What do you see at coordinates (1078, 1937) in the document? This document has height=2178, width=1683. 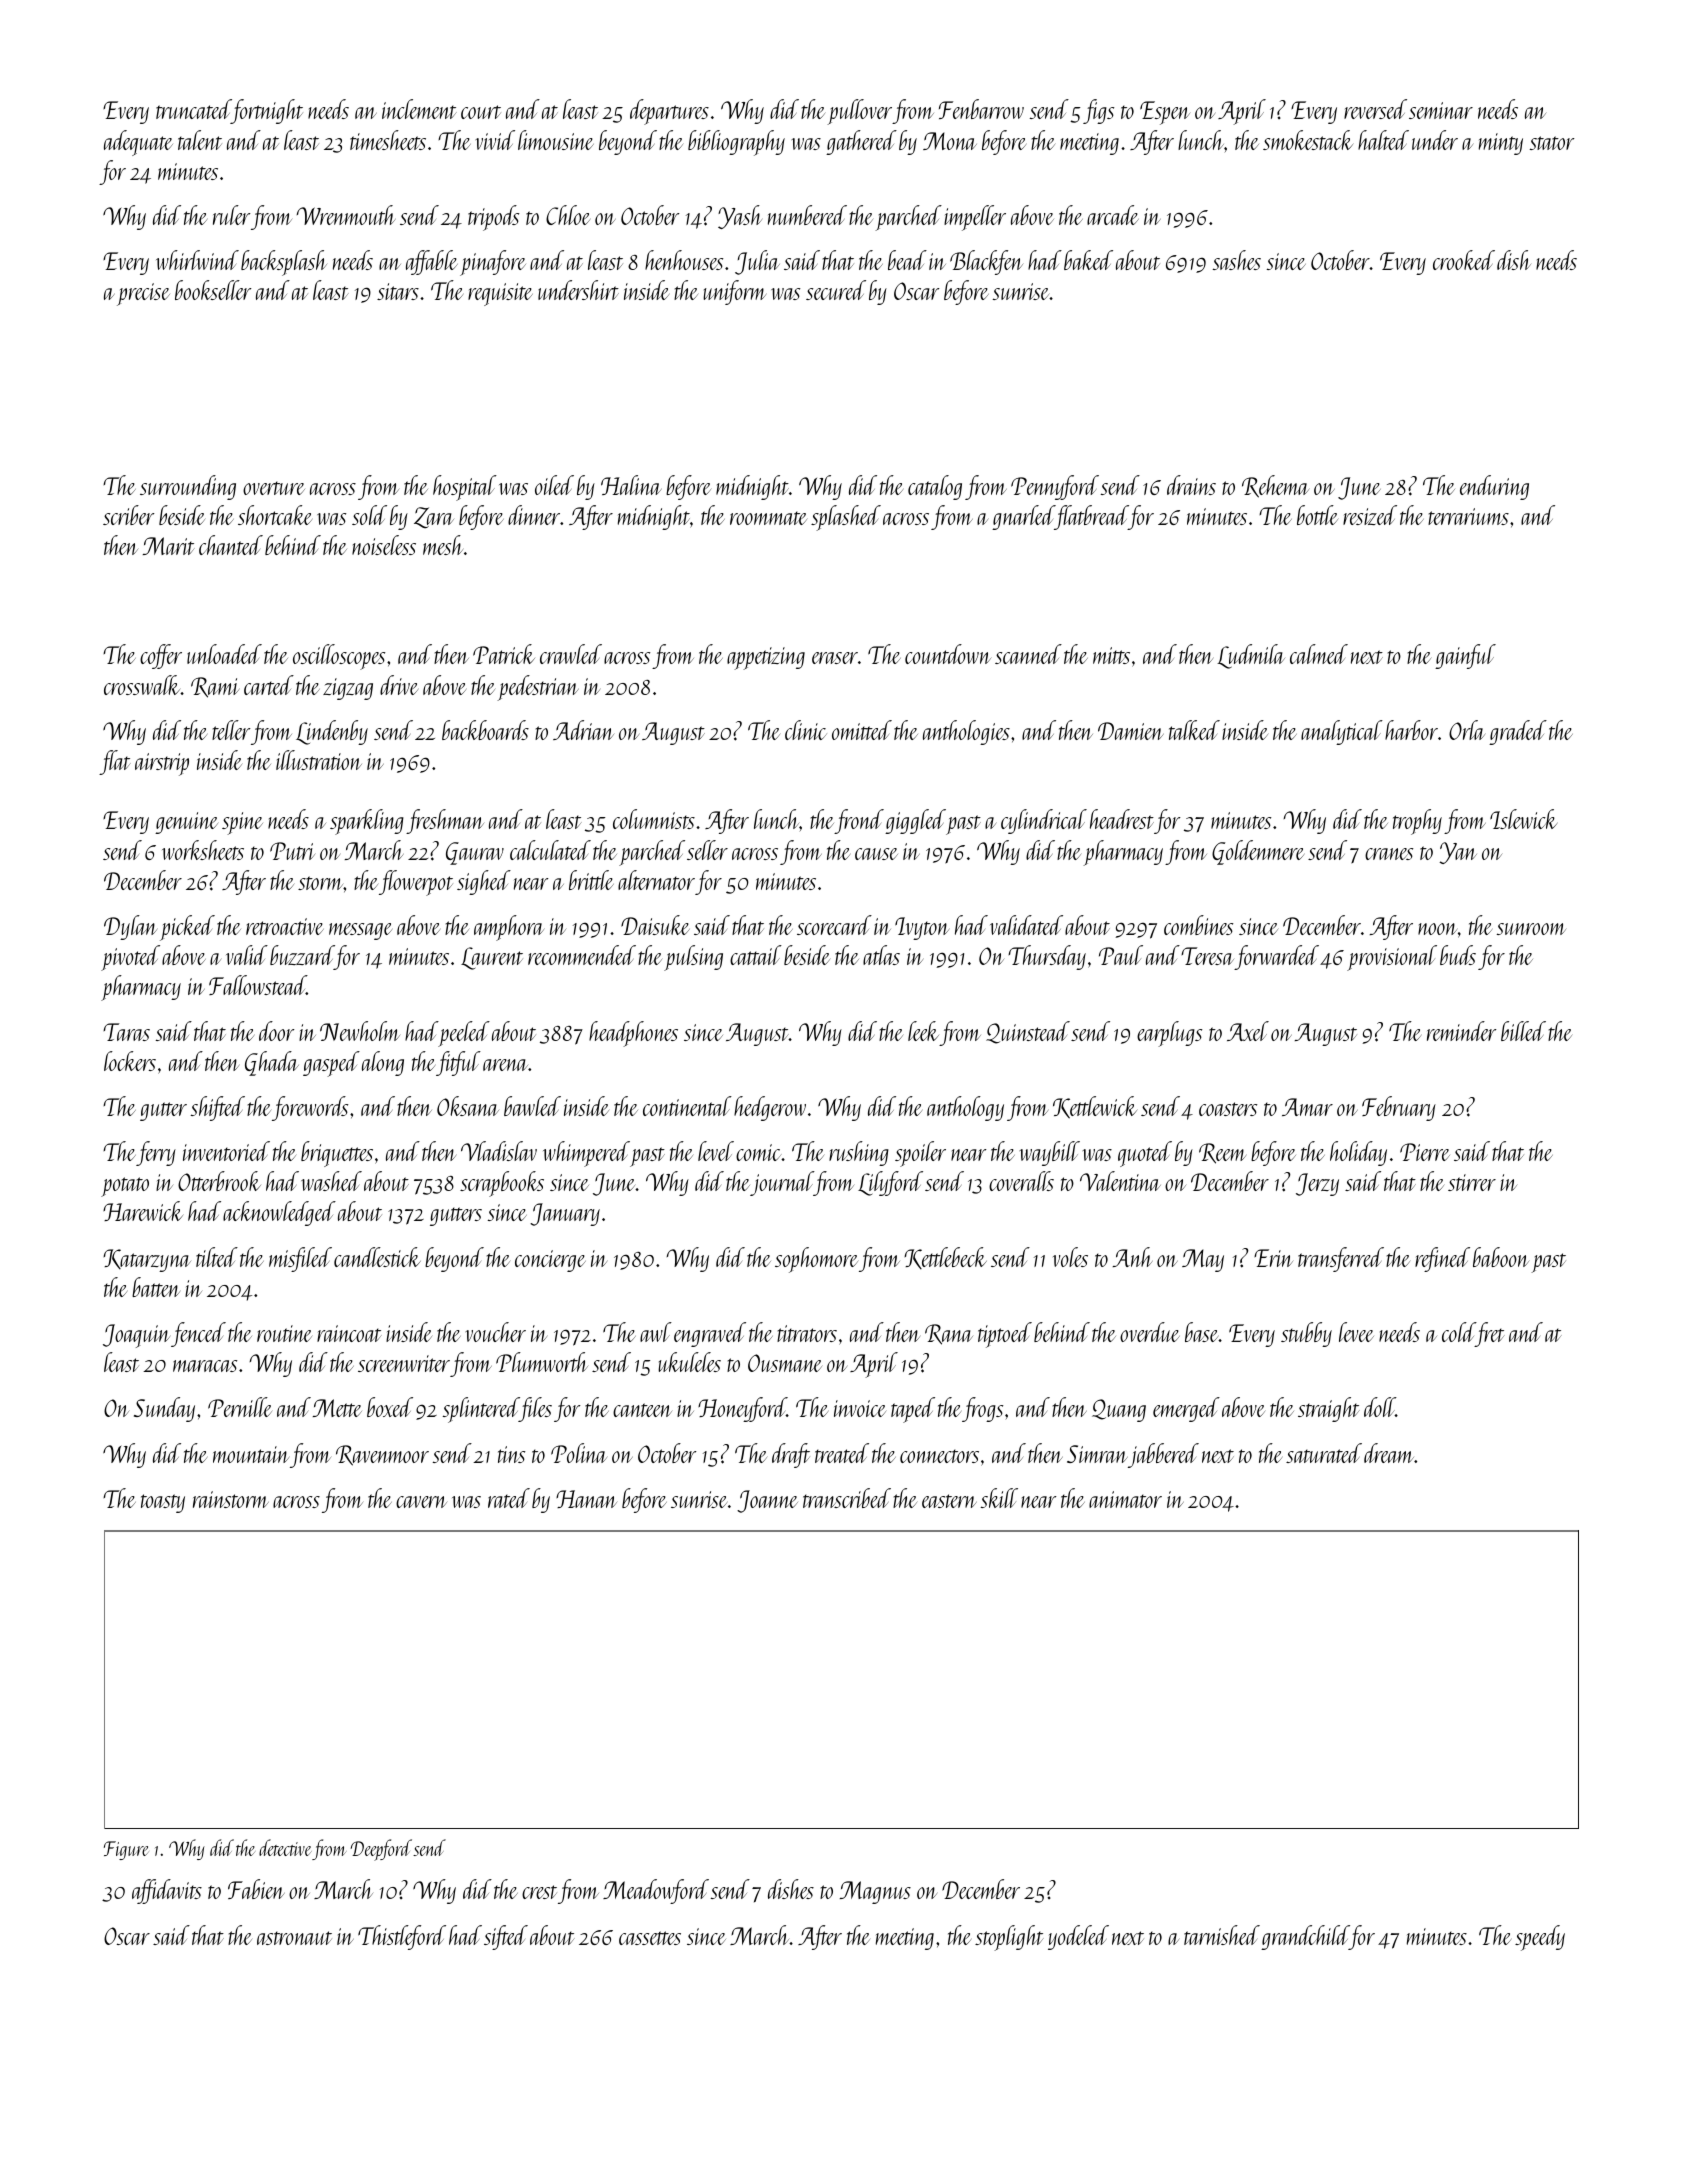 I see `yodeled` at bounding box center [1078, 1937].
